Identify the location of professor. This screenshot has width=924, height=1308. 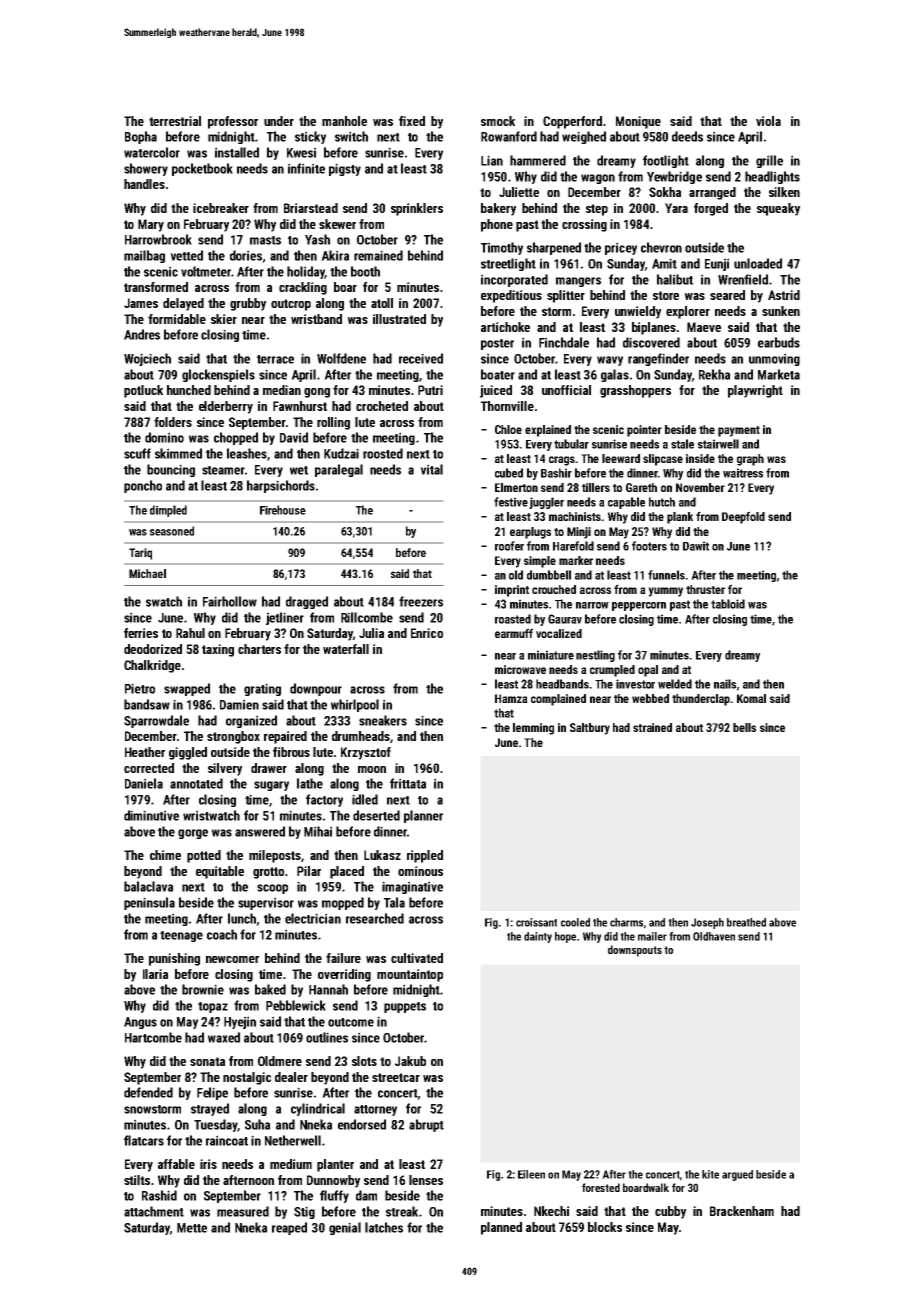
(233, 122).
